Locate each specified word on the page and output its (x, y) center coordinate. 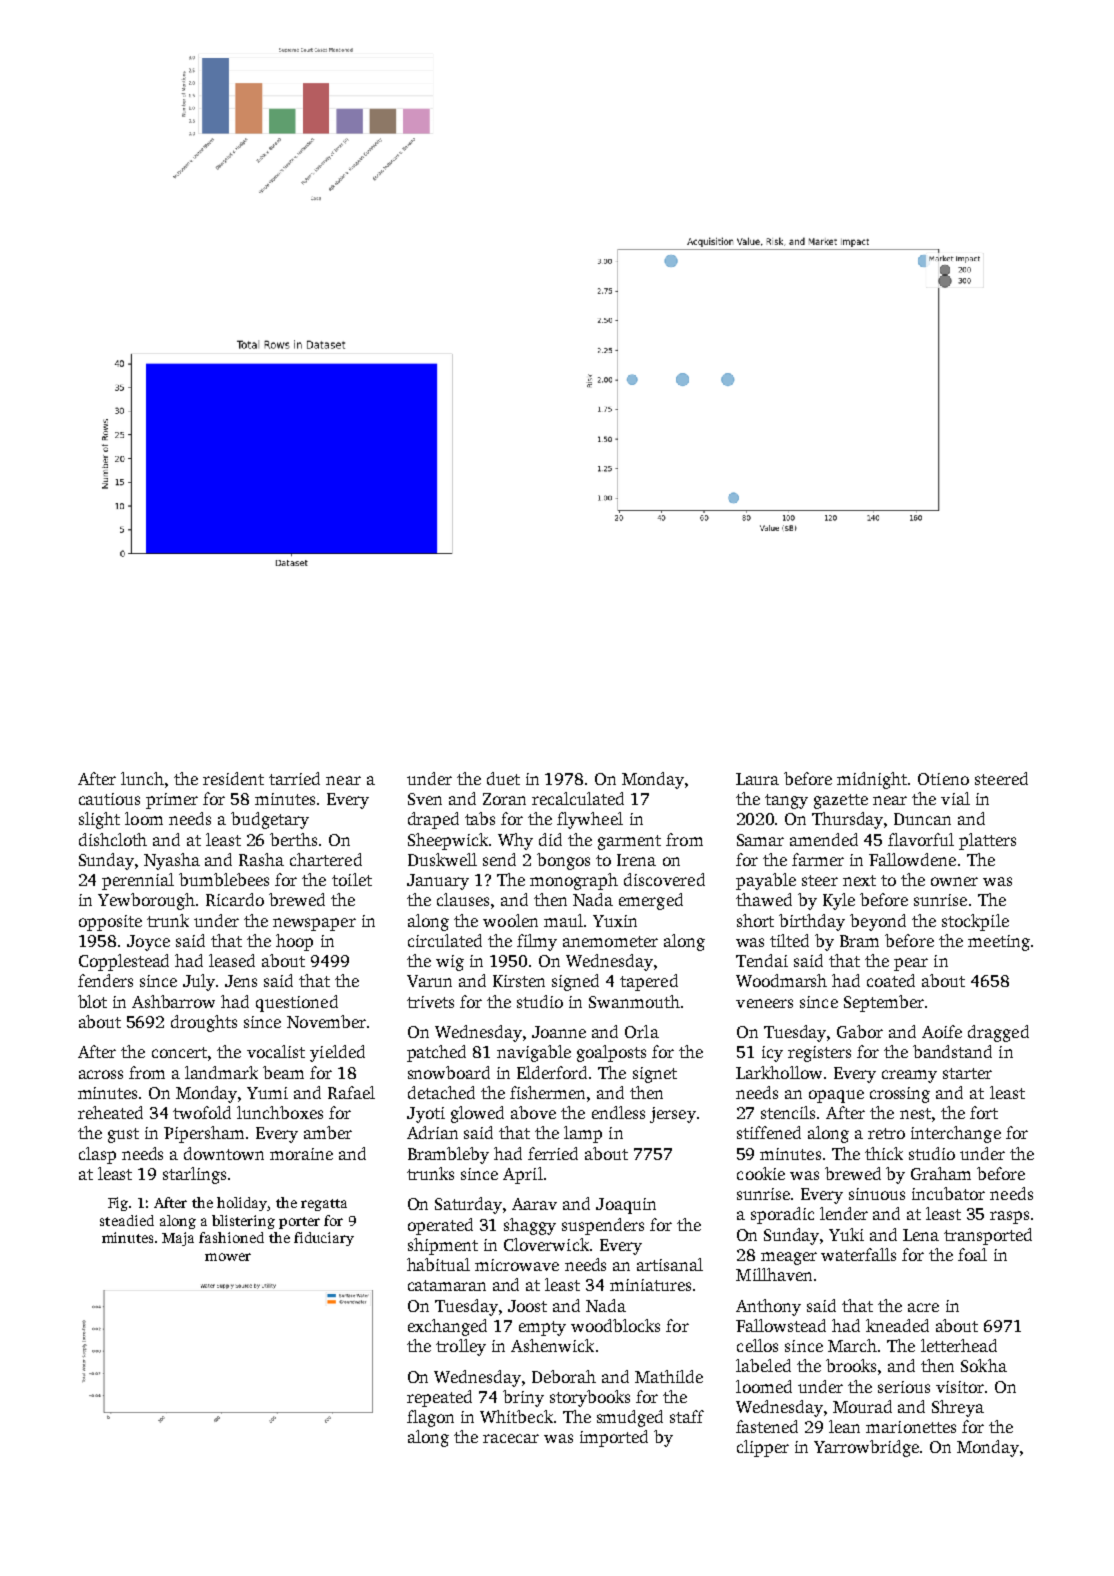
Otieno (943, 779)
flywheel (590, 820)
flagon (430, 1418)
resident (233, 778)
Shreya (958, 1408)
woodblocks (615, 1325)
